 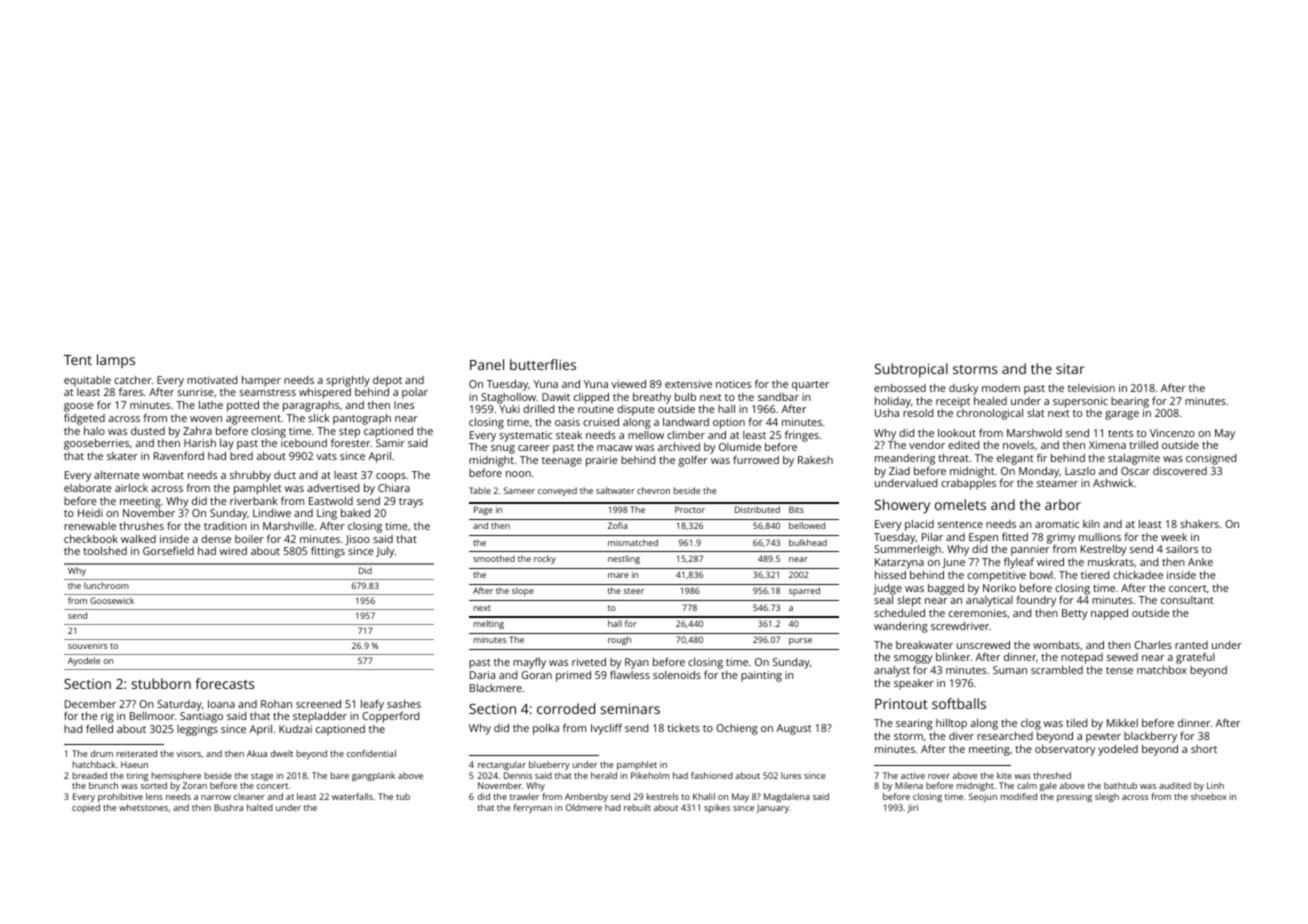 I want to click on softballs, so click(x=959, y=703).
